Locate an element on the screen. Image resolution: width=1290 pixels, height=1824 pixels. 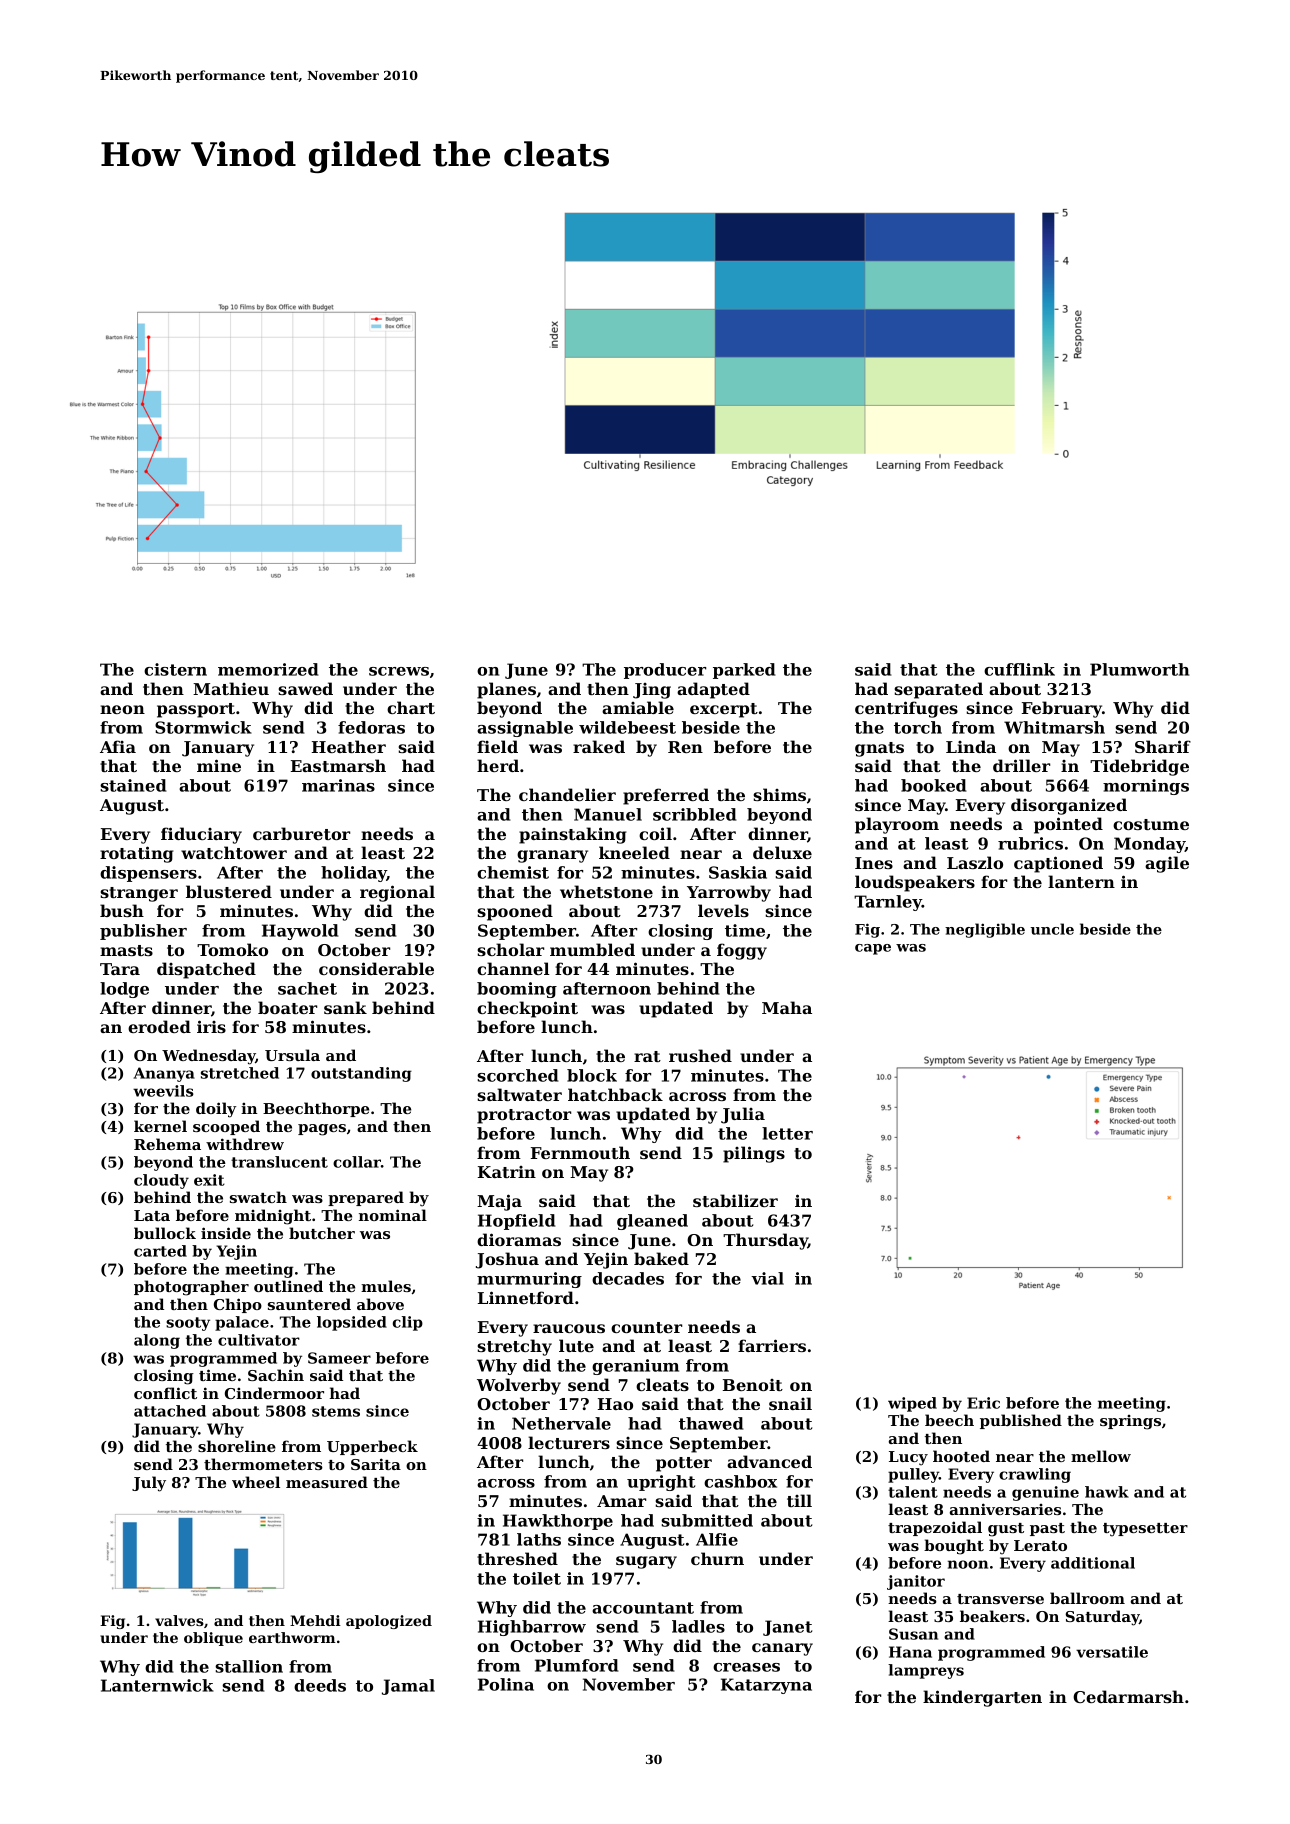
parked is located at coordinates (744, 671).
